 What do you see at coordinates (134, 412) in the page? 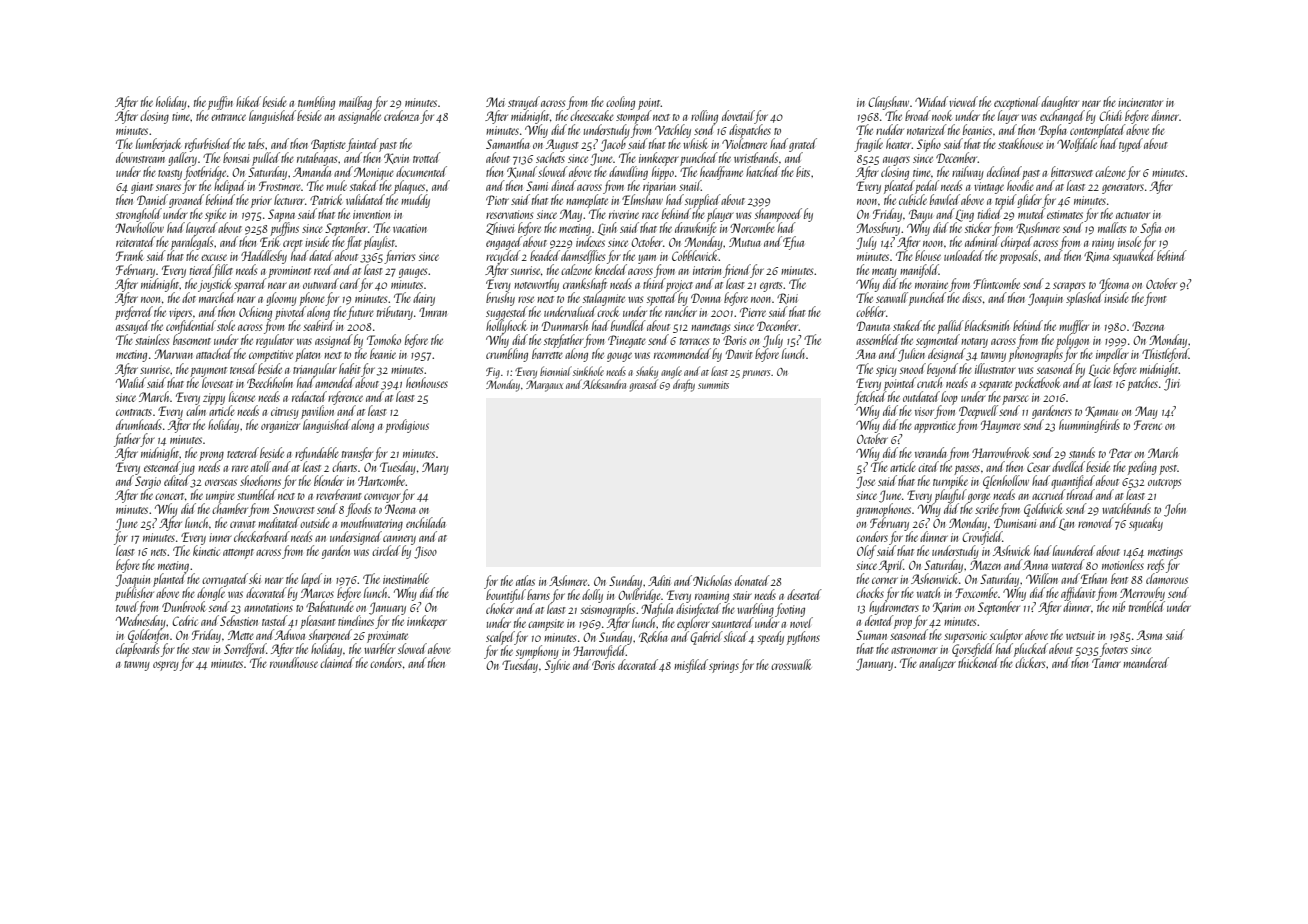
I see `contracts` at bounding box center [134, 412].
